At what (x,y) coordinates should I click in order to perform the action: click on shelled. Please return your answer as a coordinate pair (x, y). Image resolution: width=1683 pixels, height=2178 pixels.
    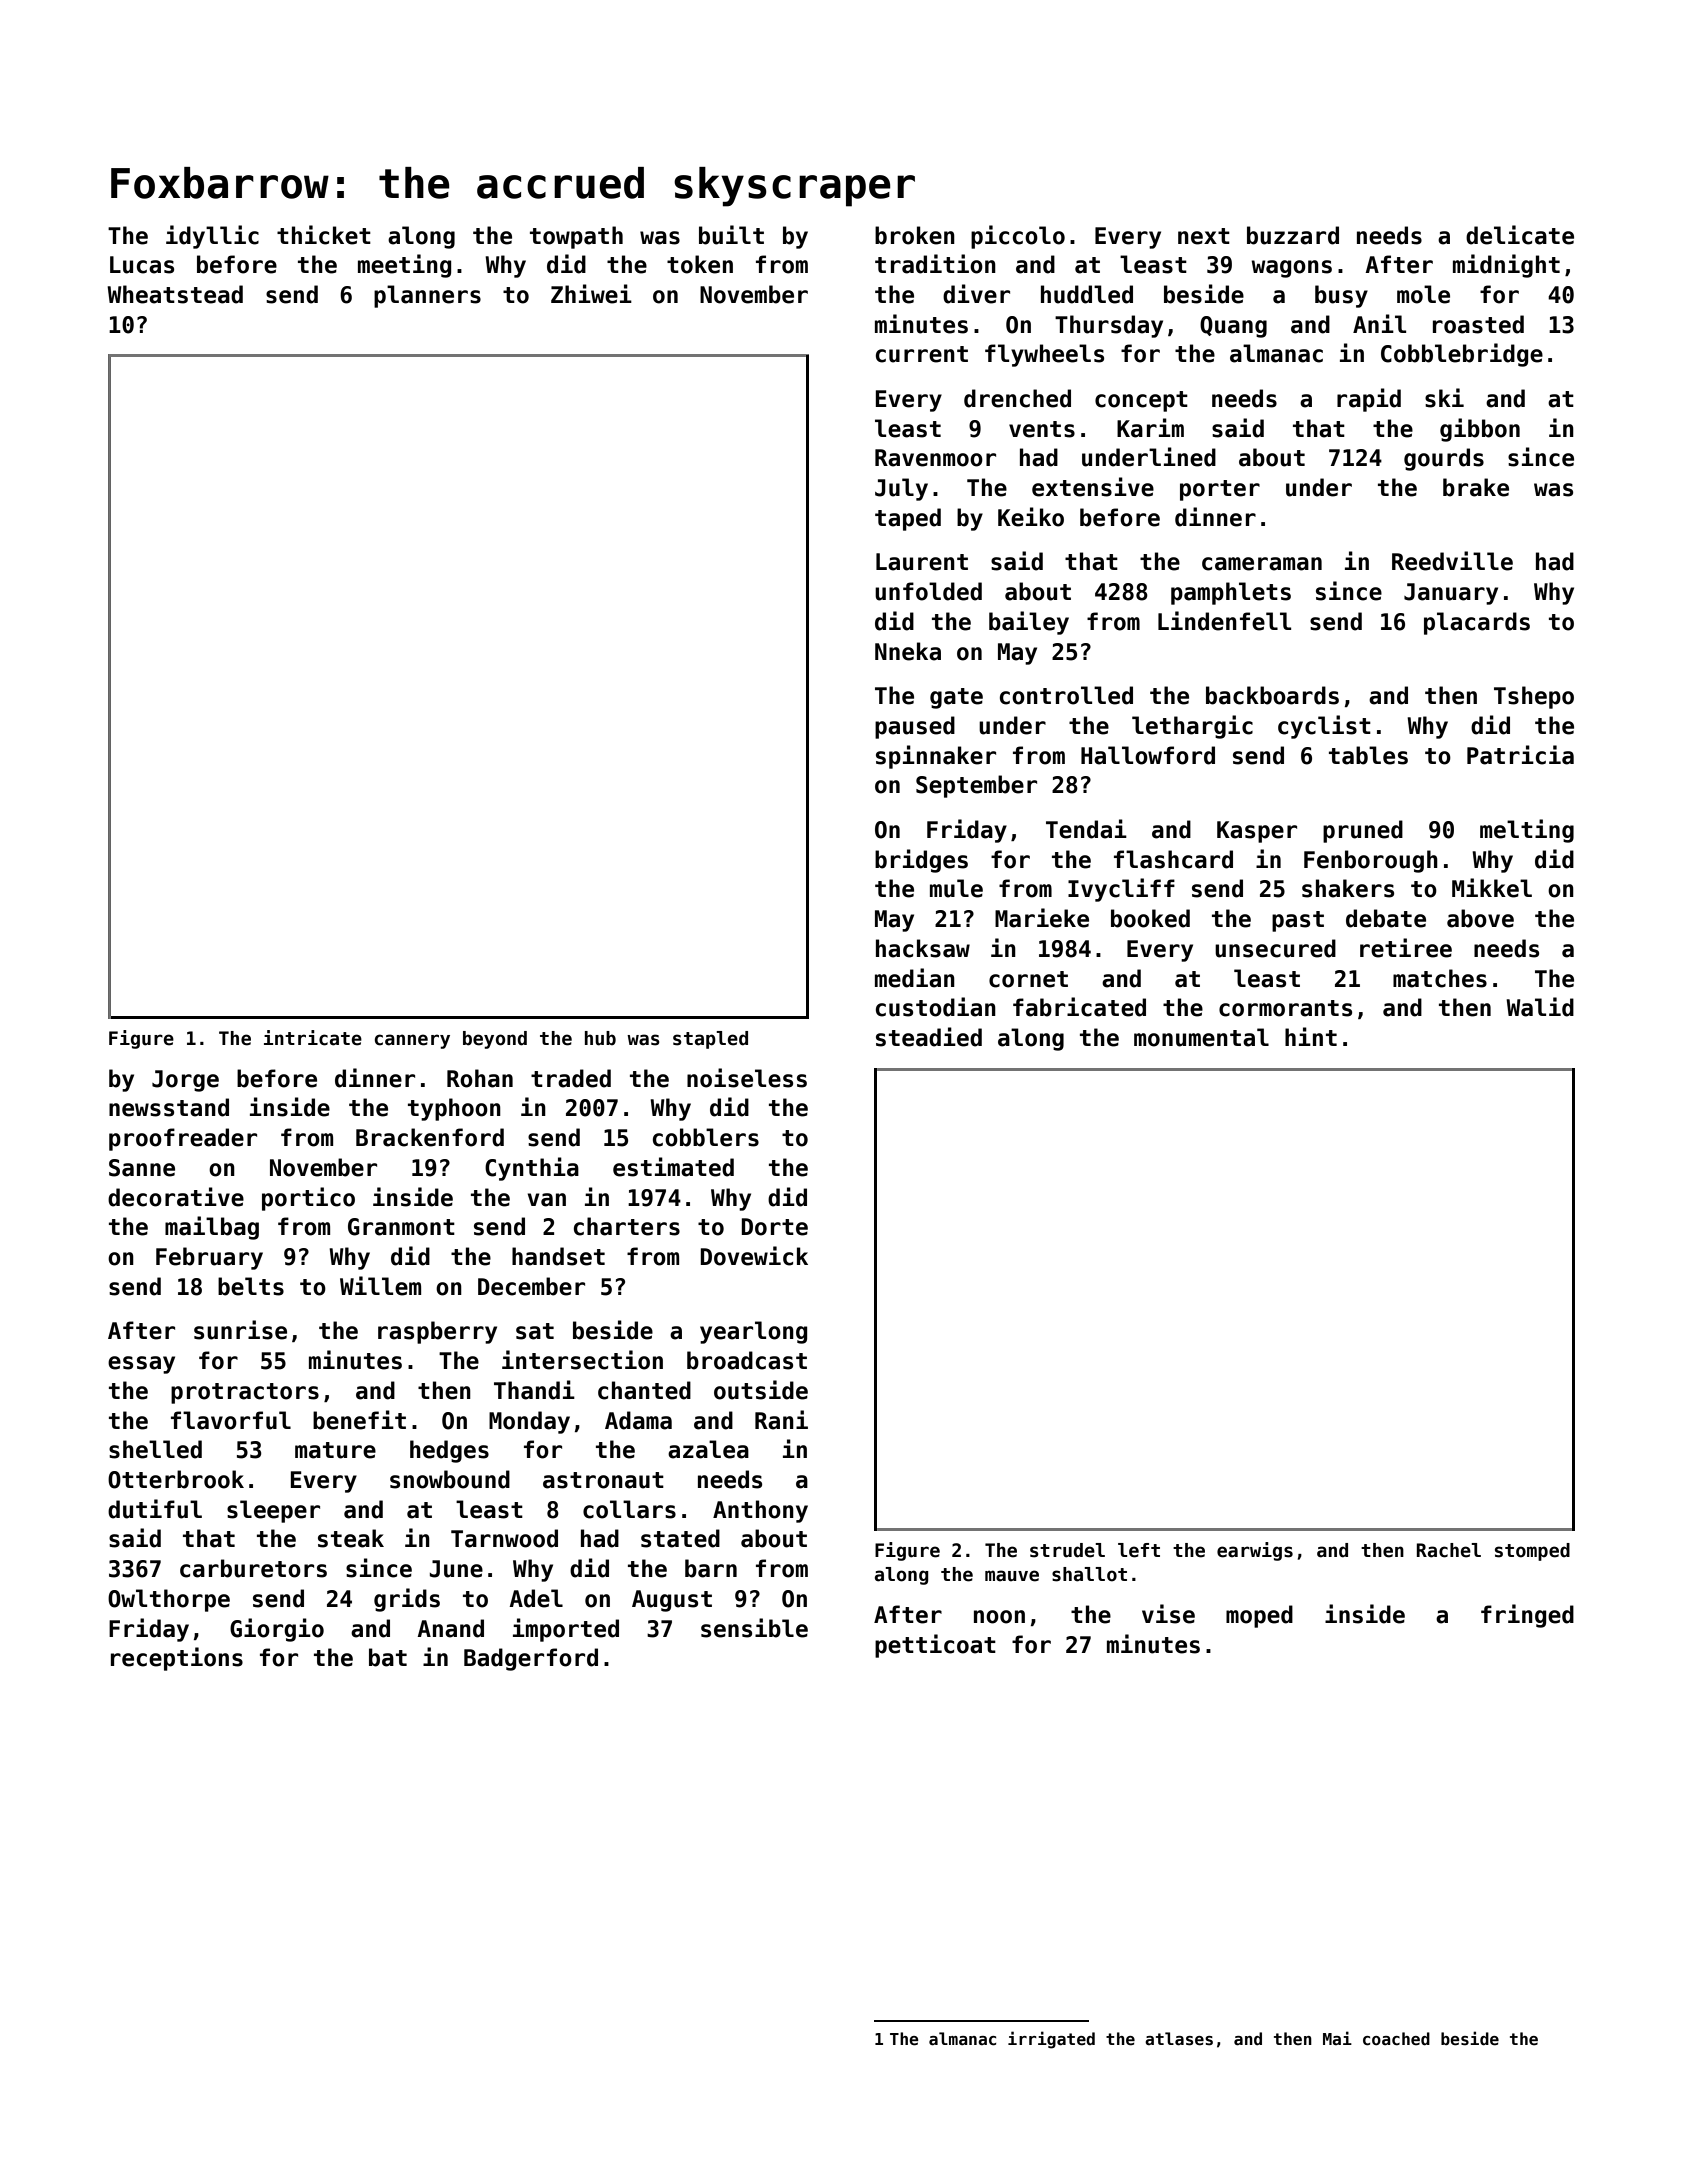
    Looking at the image, I should click on (155, 1449).
